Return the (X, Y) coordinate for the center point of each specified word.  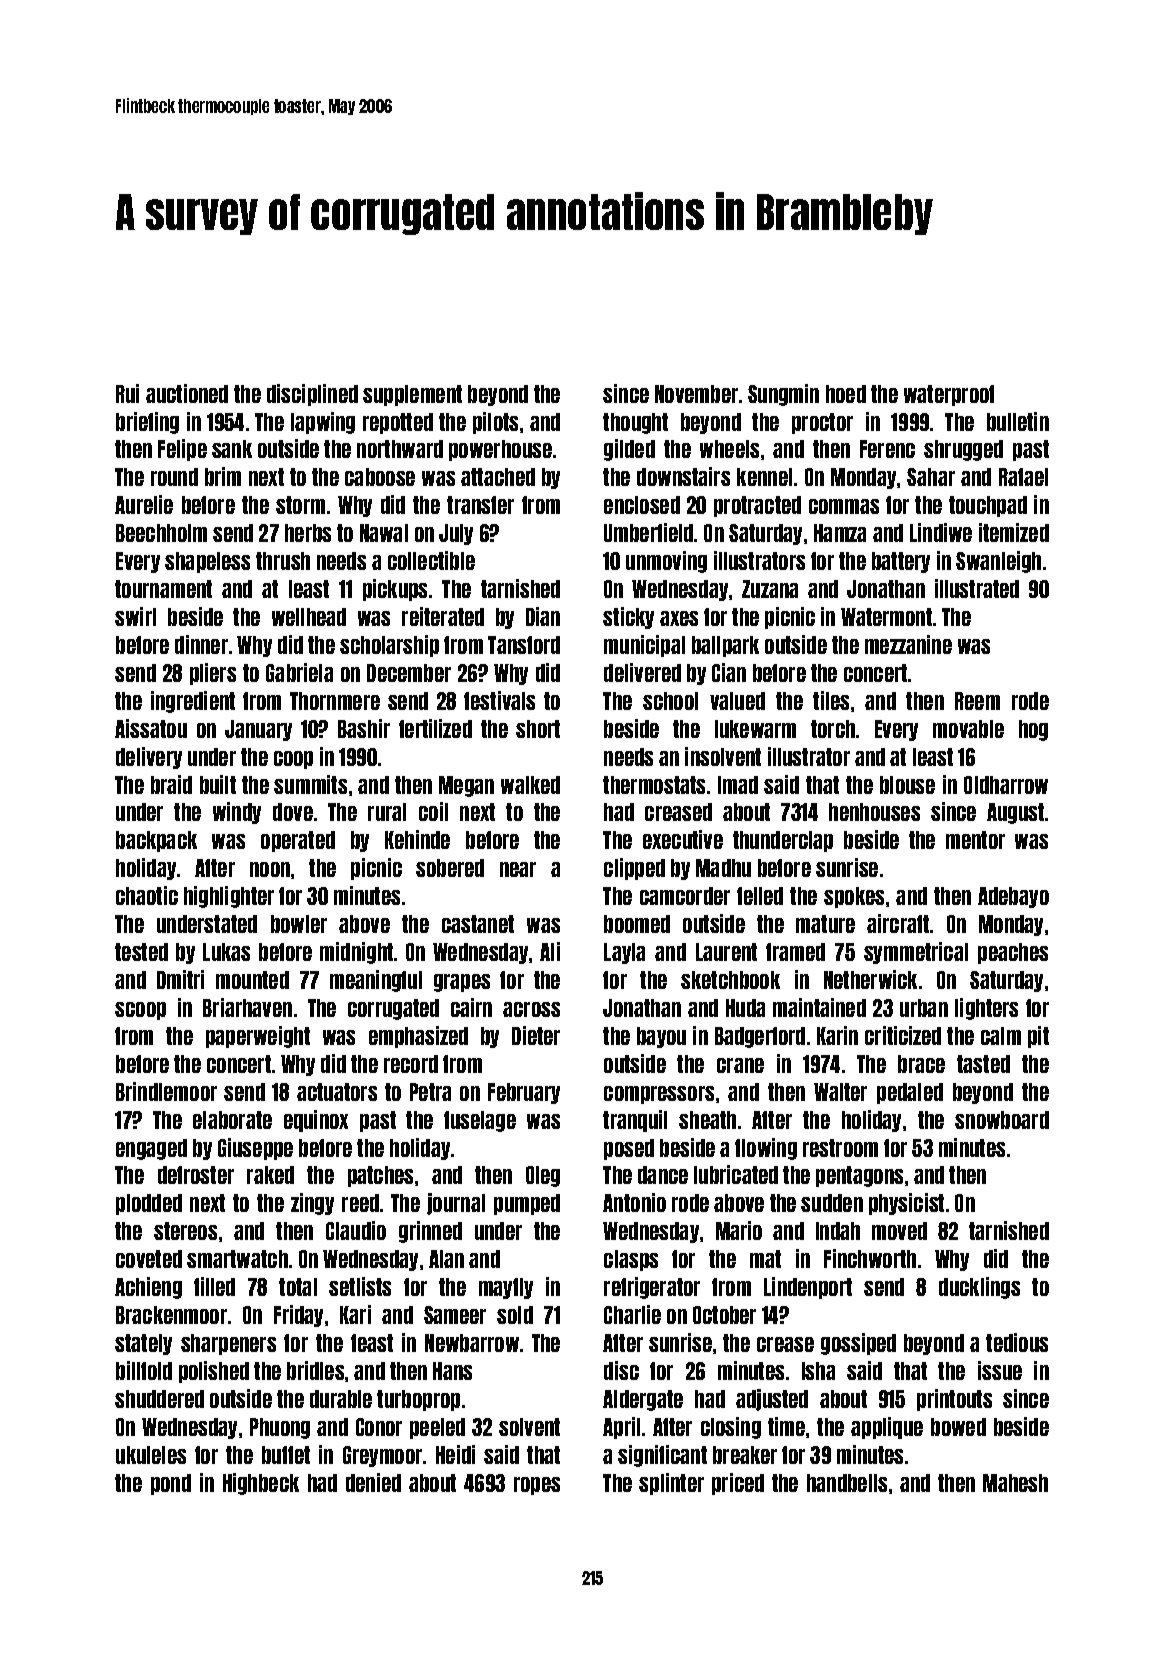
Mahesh (1015, 1483)
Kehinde (417, 839)
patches (380, 1176)
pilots (495, 423)
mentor (975, 840)
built (218, 784)
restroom (840, 1148)
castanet (478, 924)
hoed (846, 394)
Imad (738, 785)
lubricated (736, 1174)
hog (1033, 730)
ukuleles (151, 1455)
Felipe (182, 450)
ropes (537, 1486)
